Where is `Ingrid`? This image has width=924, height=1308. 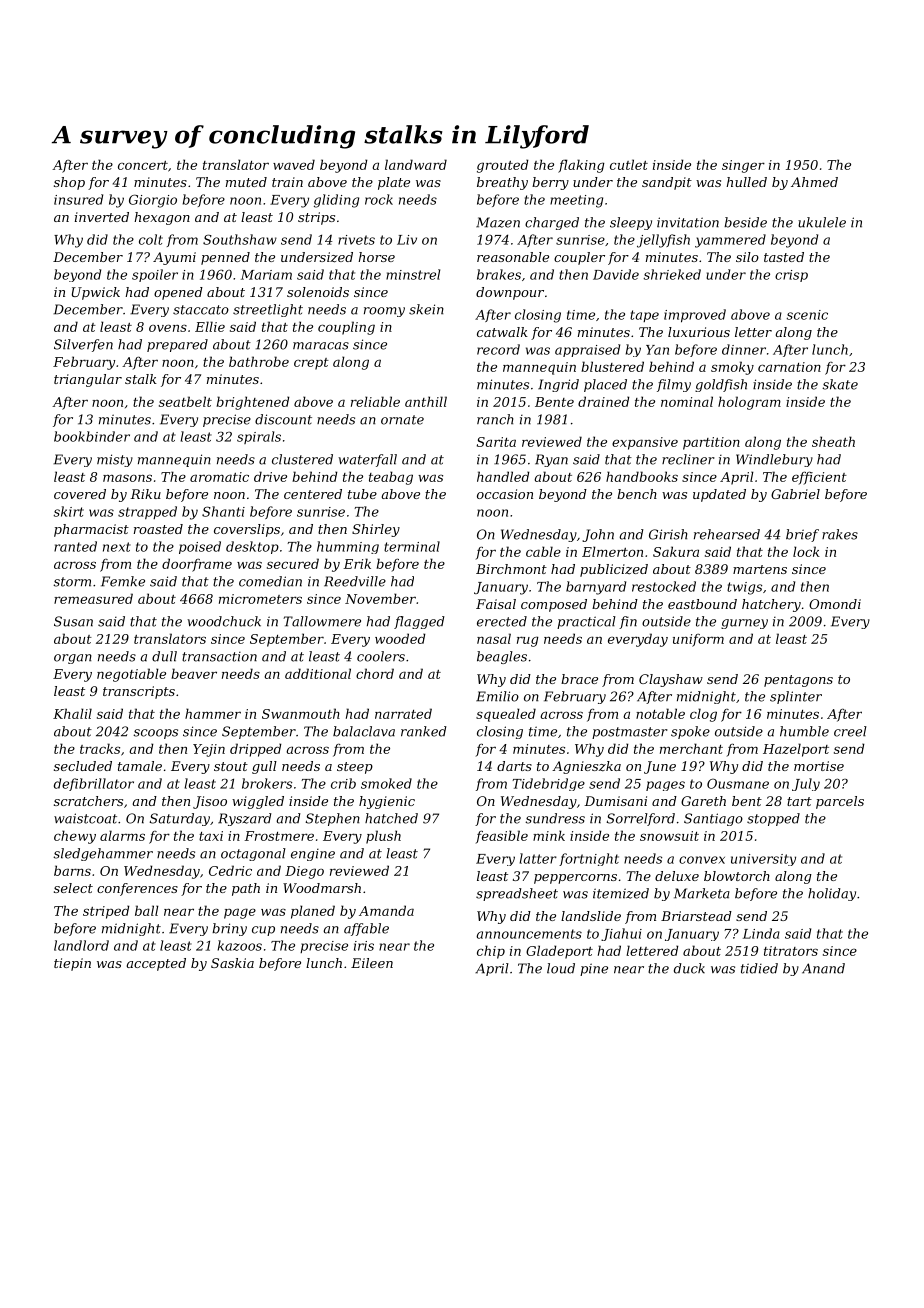
Ingrid is located at coordinates (558, 385).
